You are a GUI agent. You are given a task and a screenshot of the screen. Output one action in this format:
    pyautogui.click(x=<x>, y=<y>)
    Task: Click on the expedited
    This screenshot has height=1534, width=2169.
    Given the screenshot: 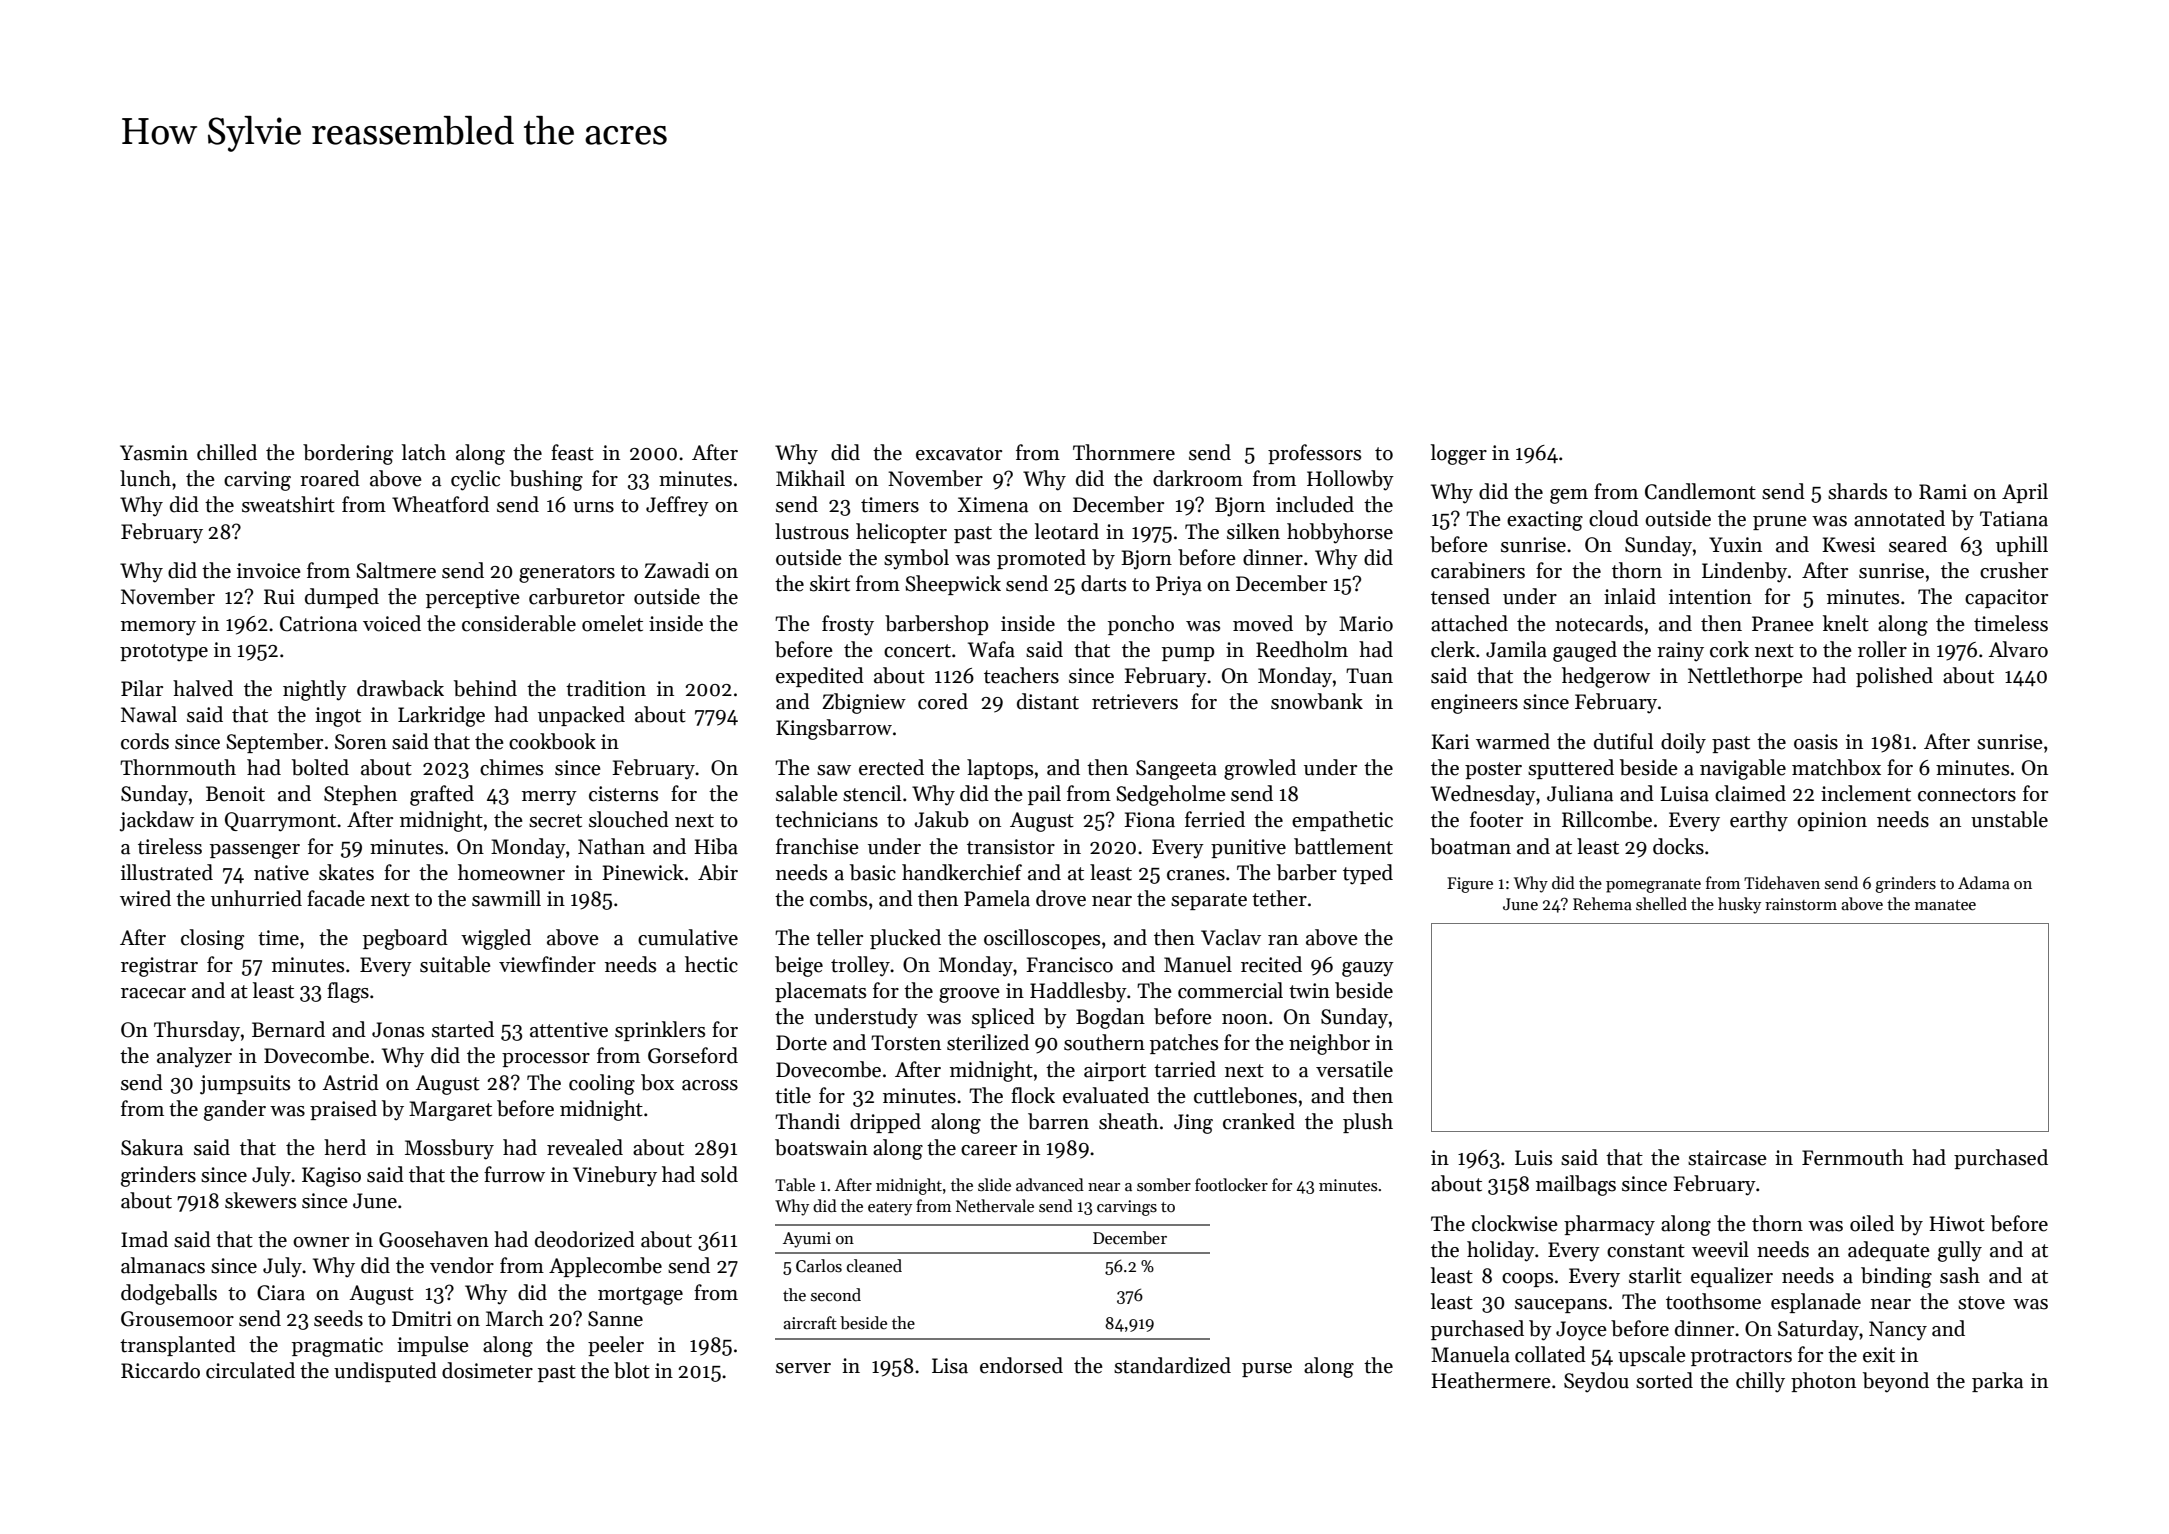 What is the action you would take?
    pyautogui.click(x=820, y=677)
